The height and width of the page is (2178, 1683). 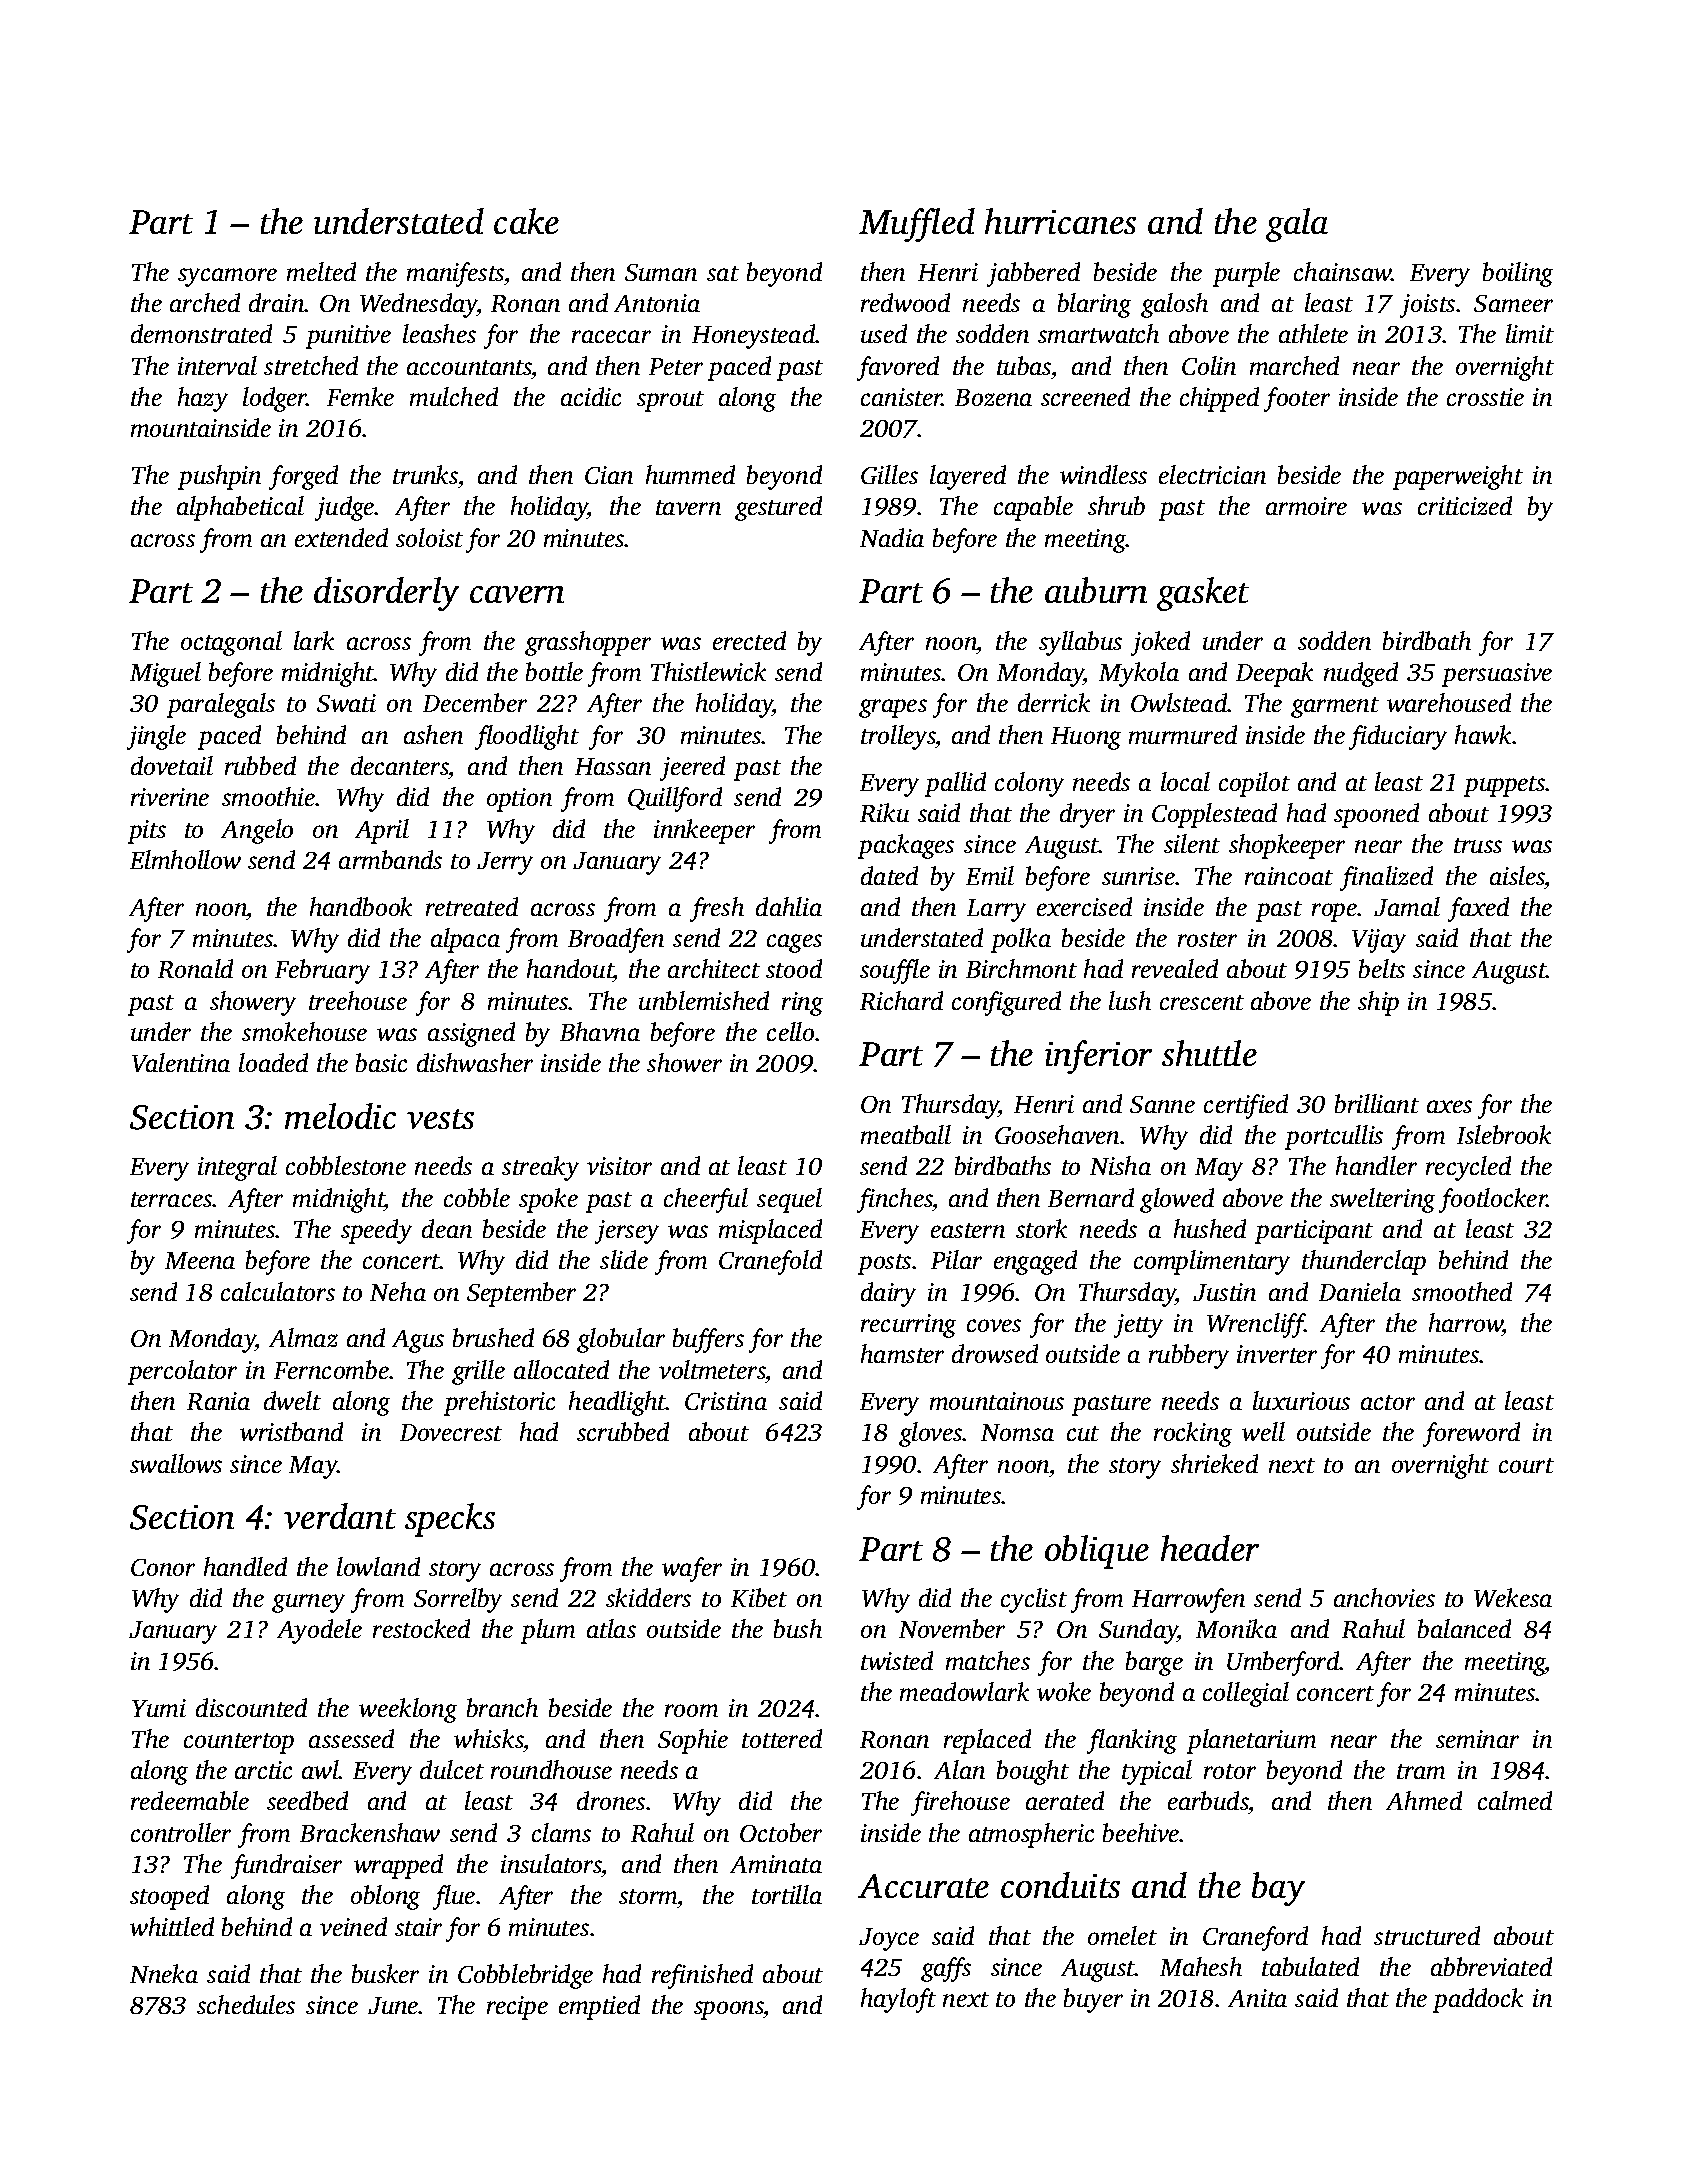 What do you see at coordinates (421, 1628) in the page?
I see `restocked` at bounding box center [421, 1628].
